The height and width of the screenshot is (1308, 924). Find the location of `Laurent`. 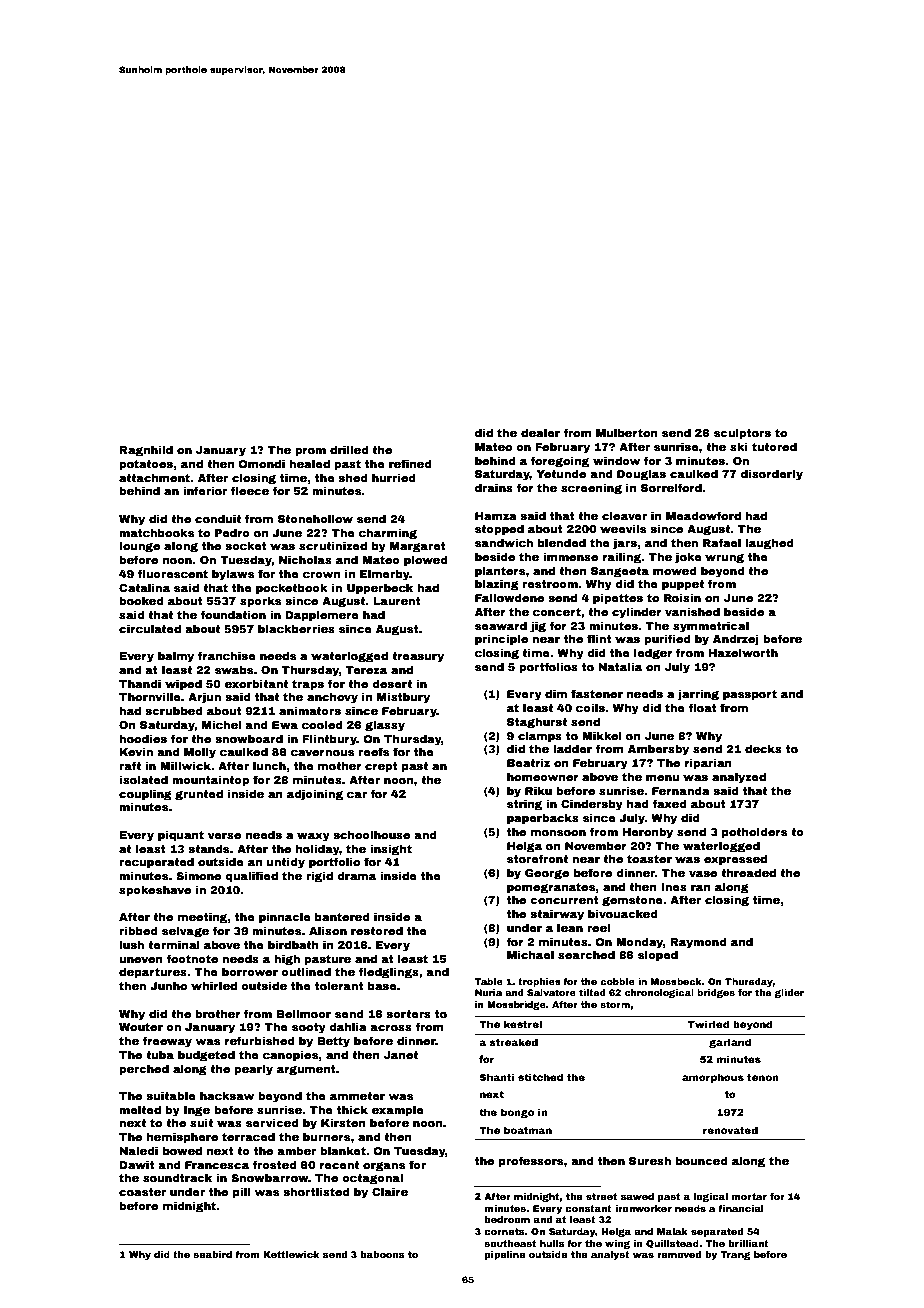

Laurent is located at coordinates (397, 601).
